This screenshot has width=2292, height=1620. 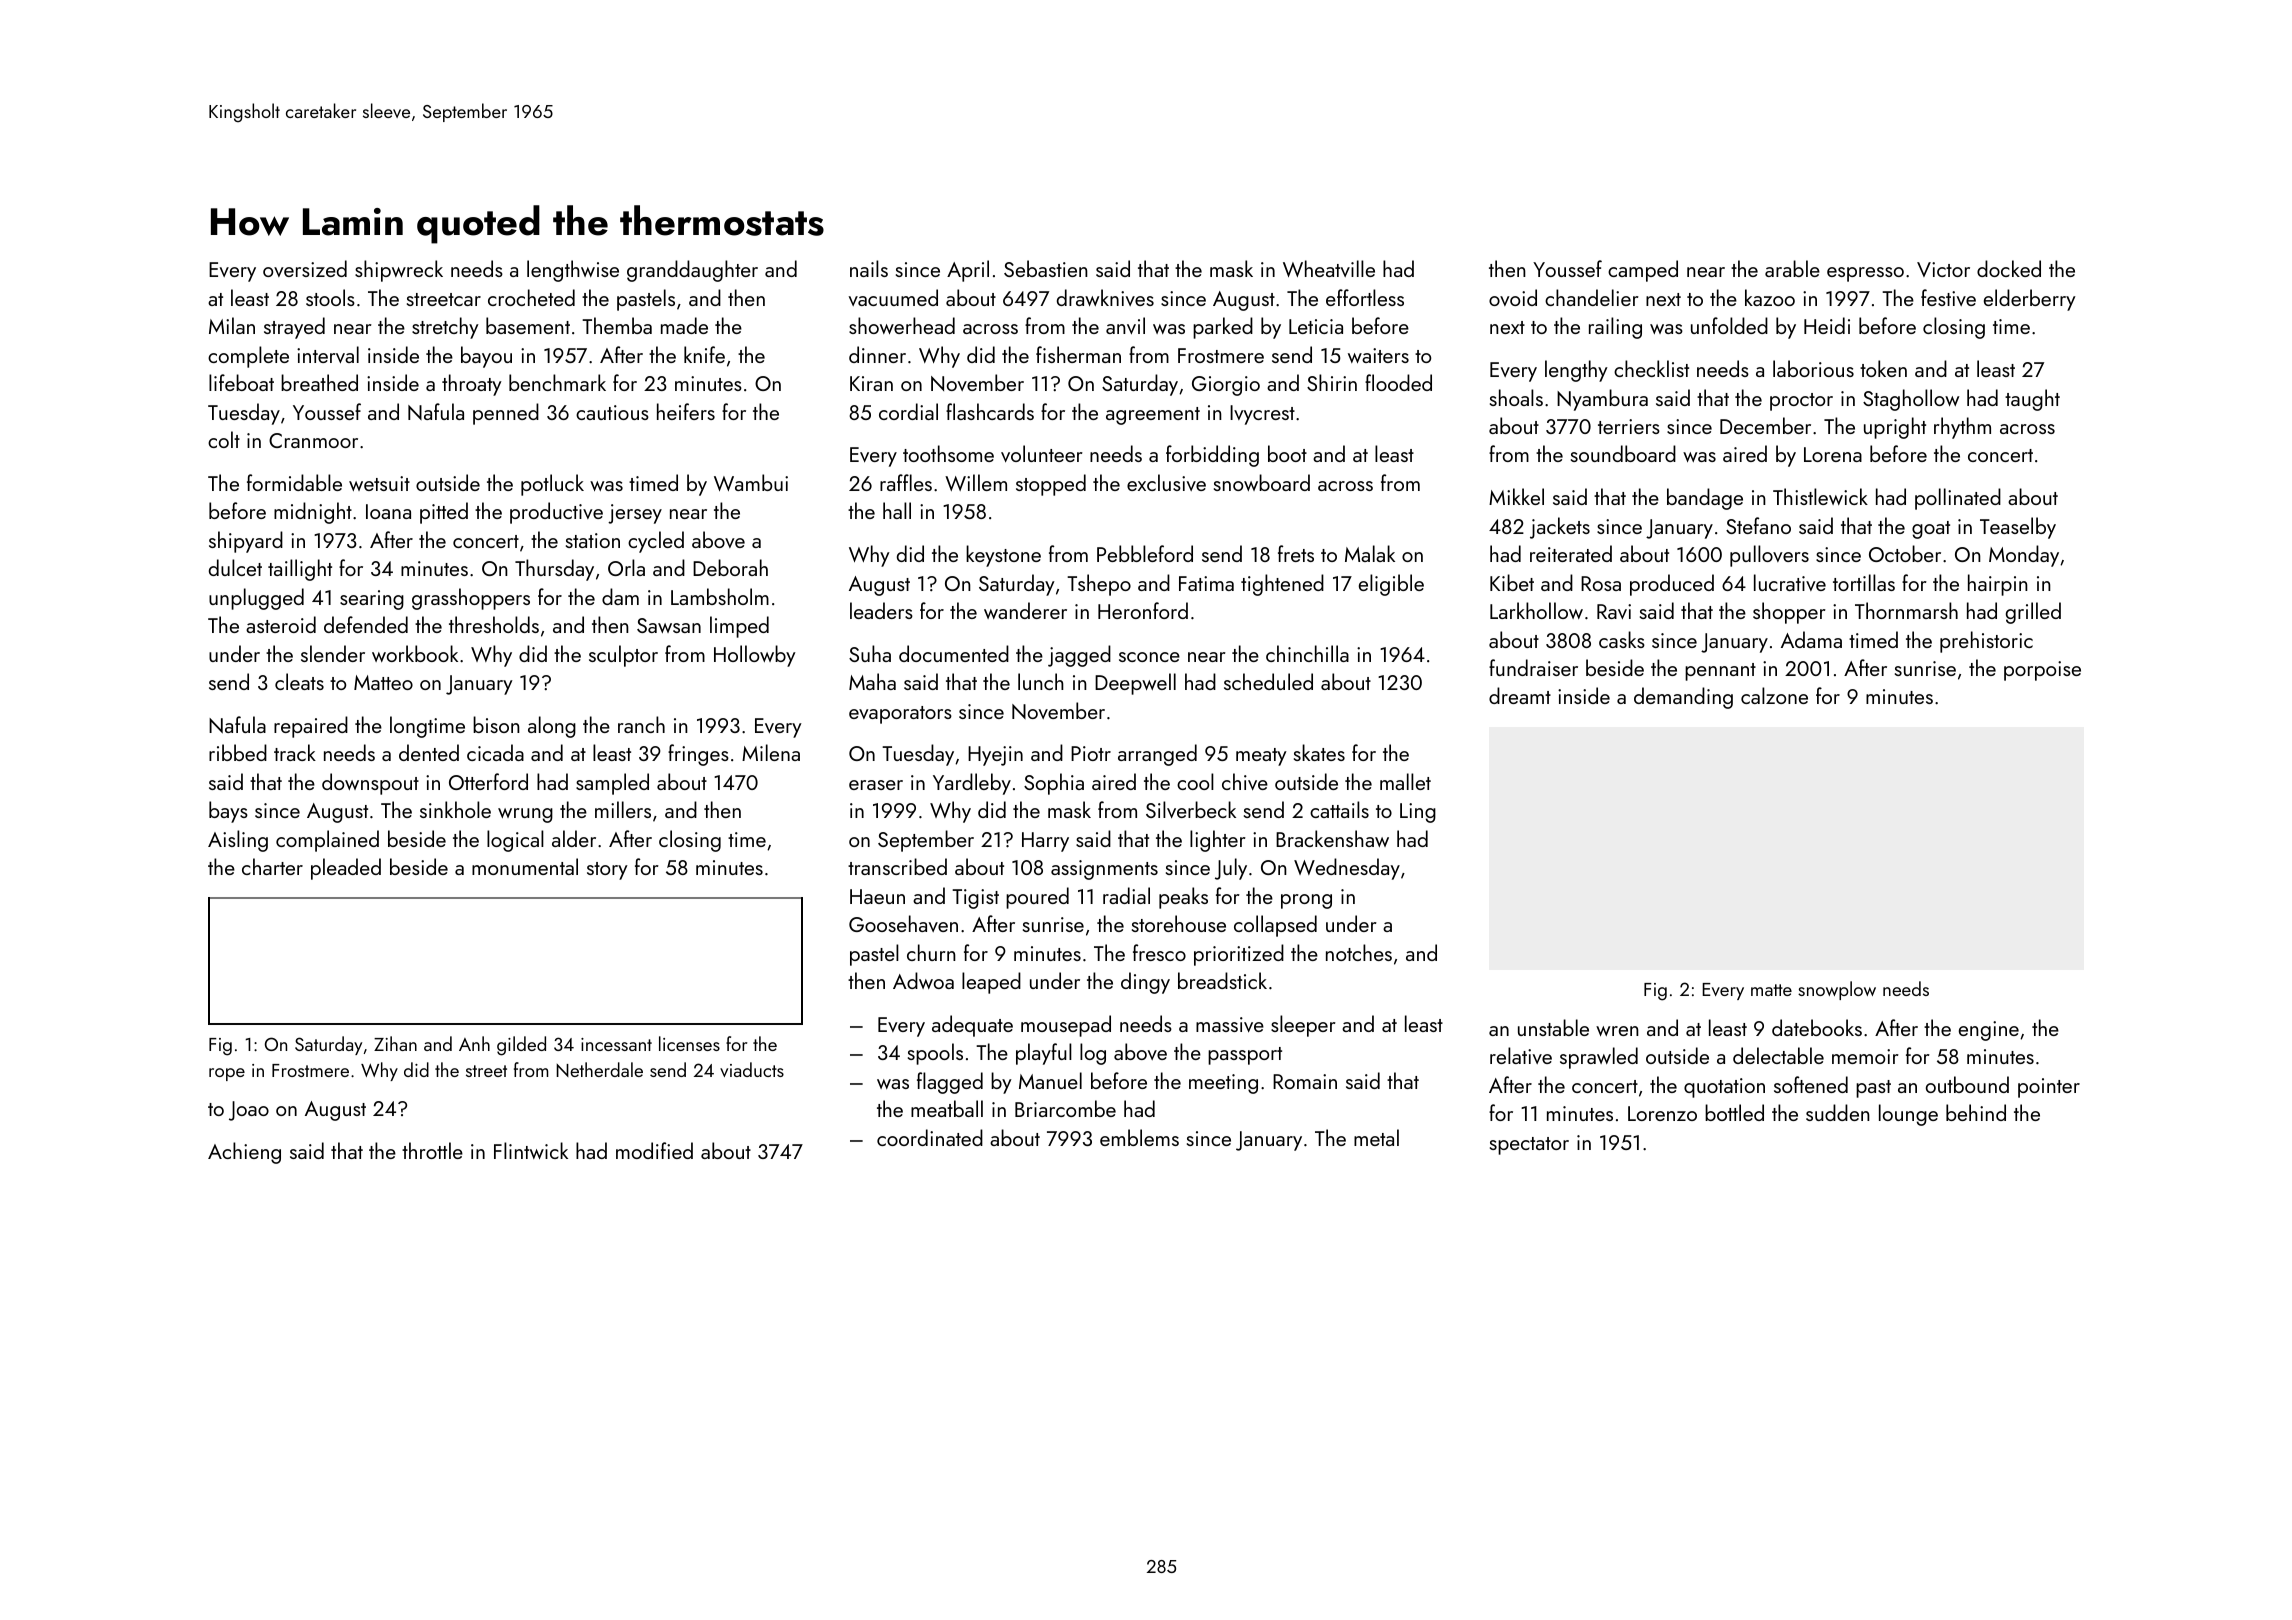 I want to click on shipwreck, so click(x=399, y=271).
